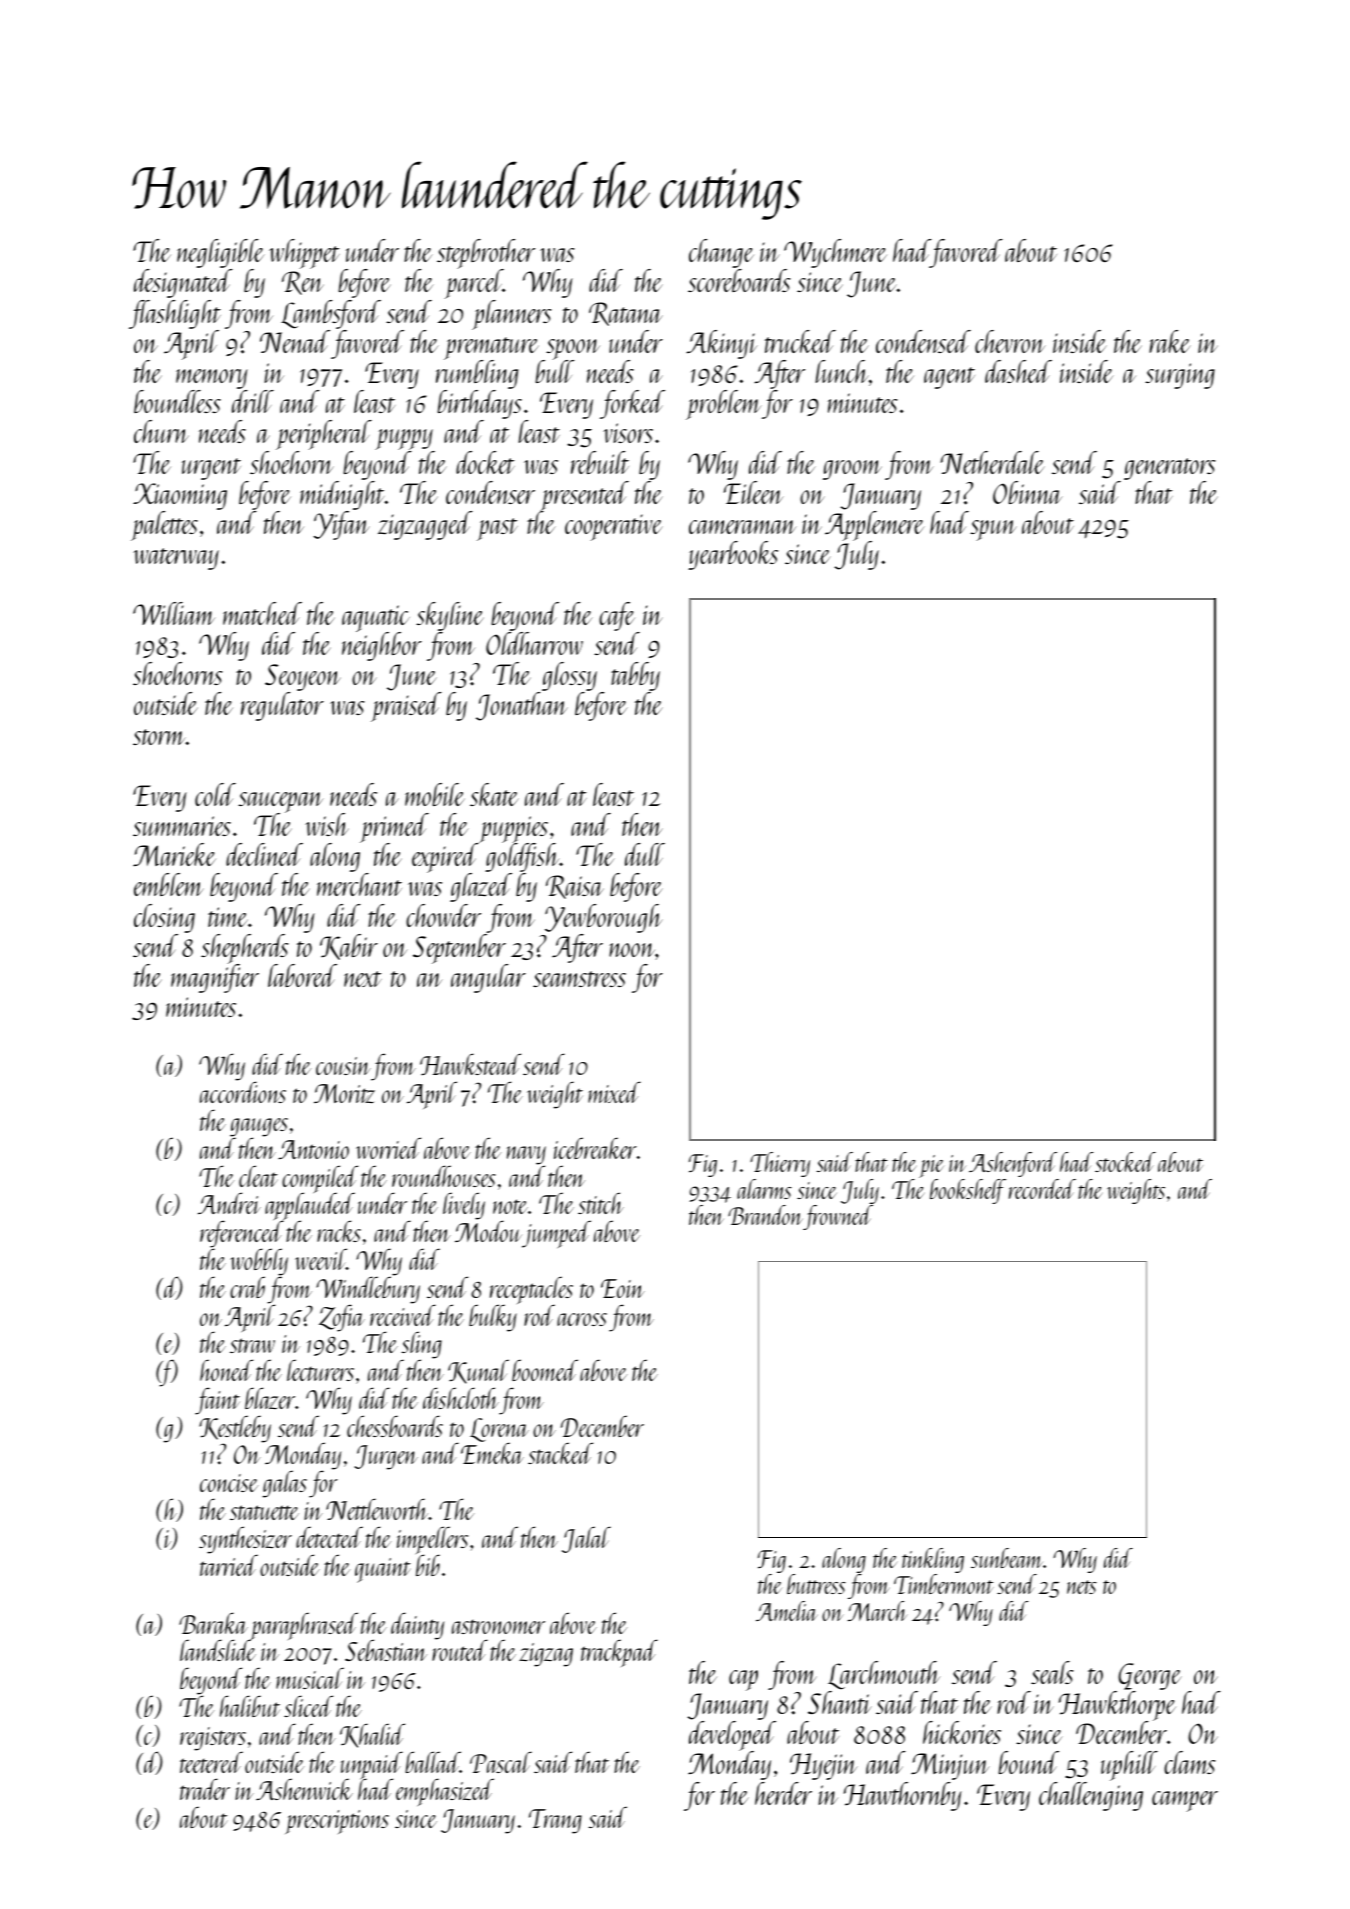  Describe the element at coordinates (595, 1148) in the document. I see `icebreaker` at that location.
